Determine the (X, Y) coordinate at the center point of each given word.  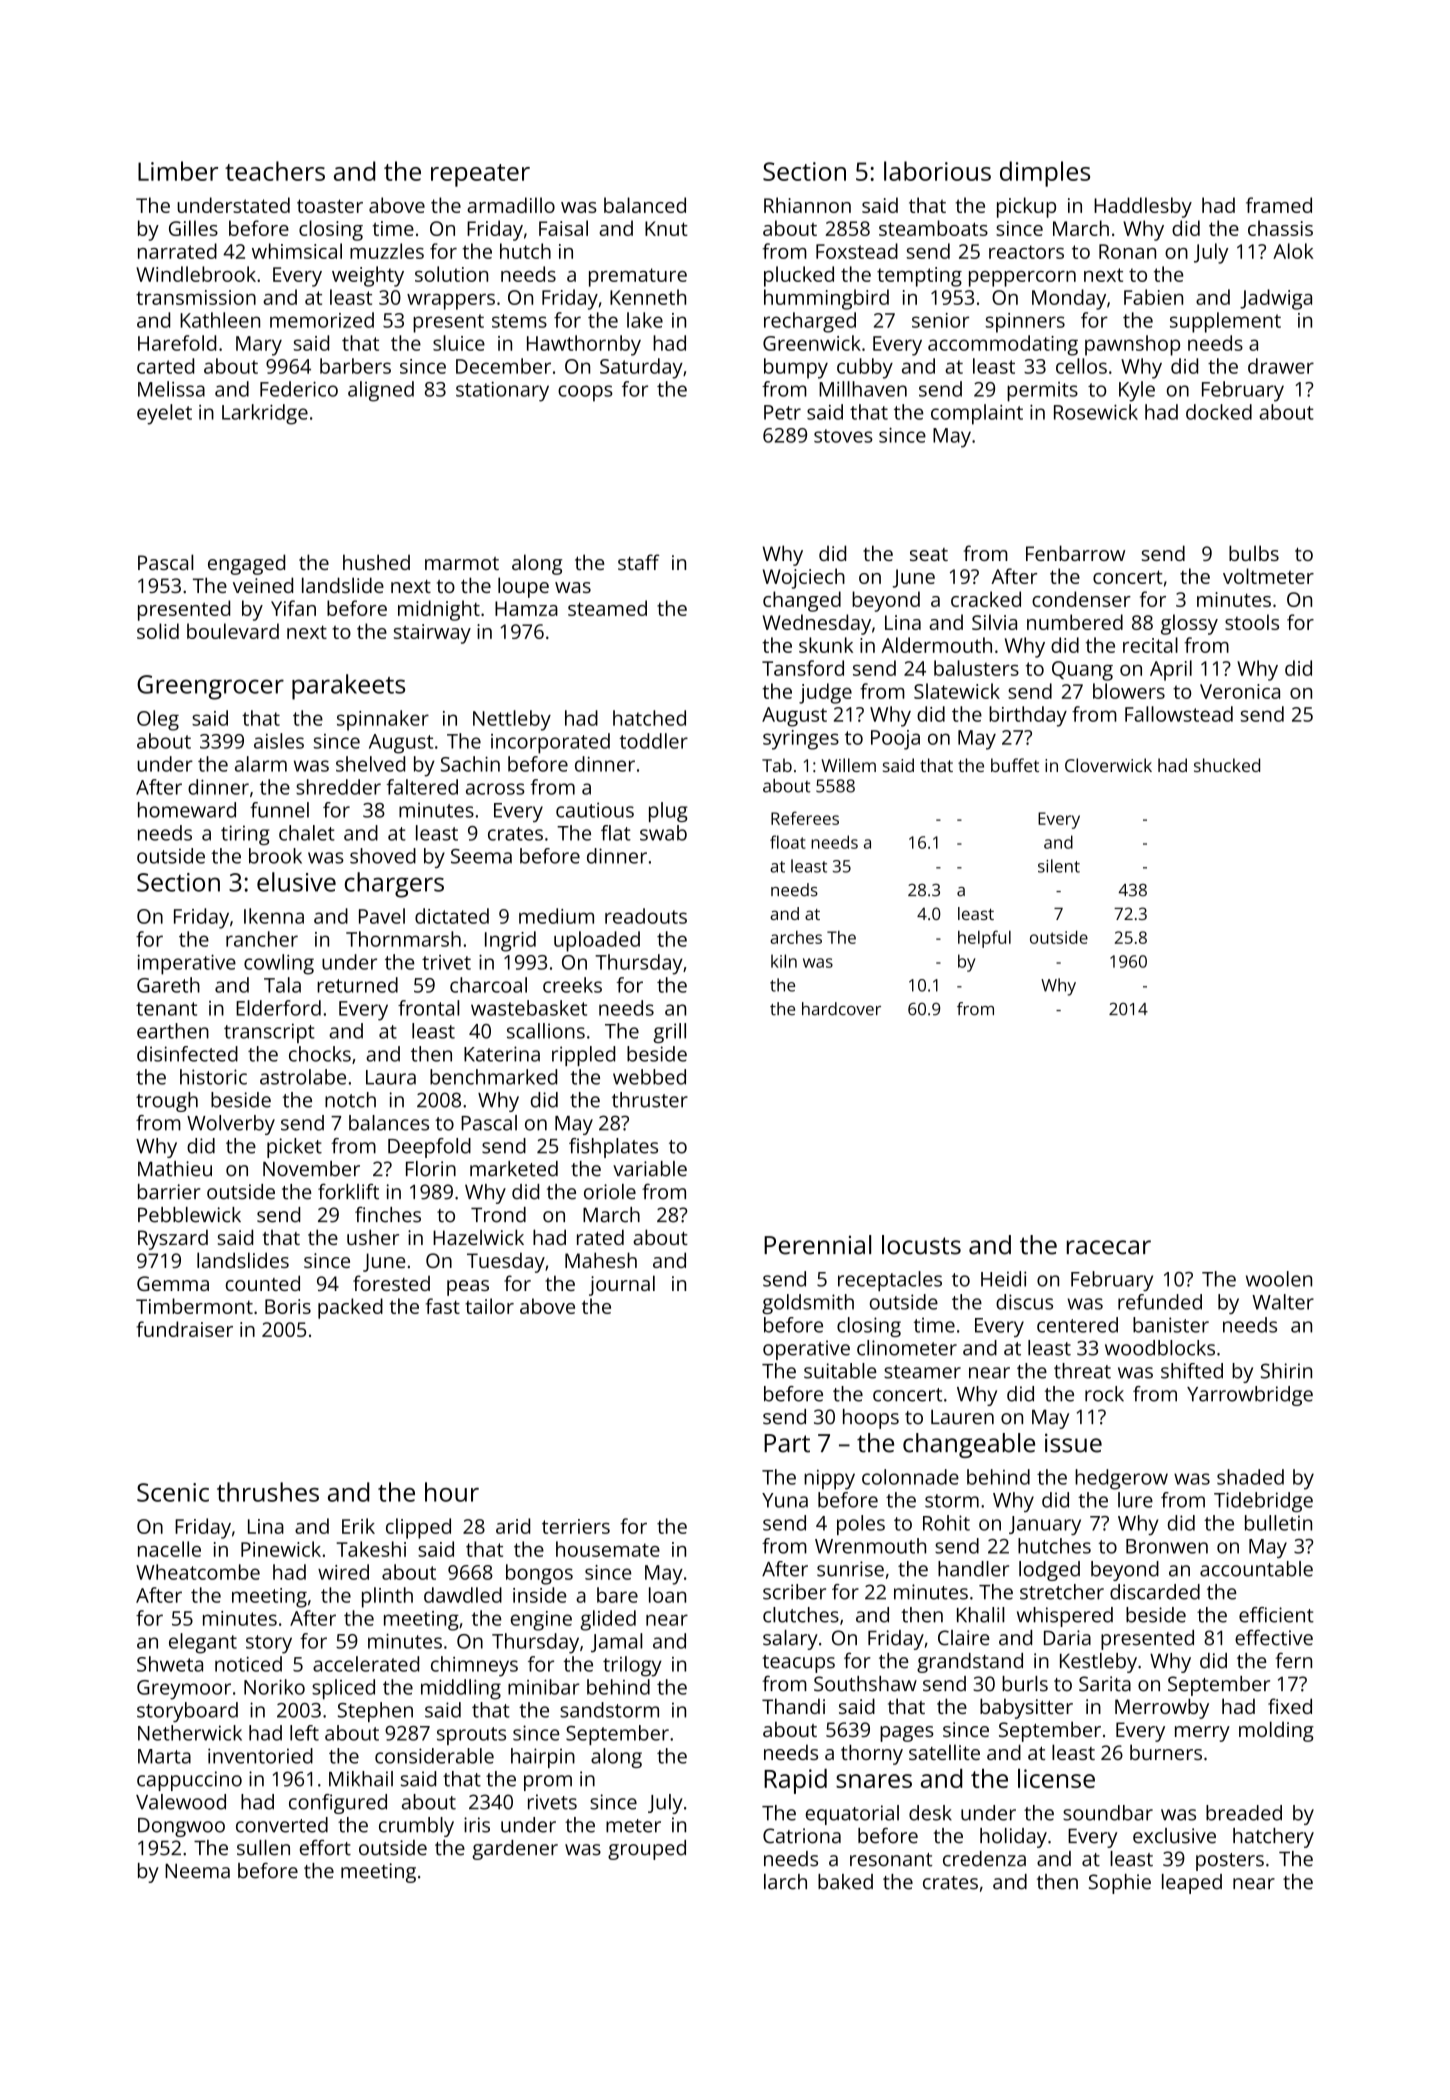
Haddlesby (1143, 207)
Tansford (803, 668)
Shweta (170, 1664)
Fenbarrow (1075, 553)
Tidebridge (1263, 1502)
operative (806, 1350)
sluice (459, 343)
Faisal (563, 228)
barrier (169, 1192)
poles (861, 1525)
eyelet (164, 414)
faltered (422, 787)
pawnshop (1132, 345)
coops (585, 393)
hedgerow (1121, 1479)
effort (325, 1847)
